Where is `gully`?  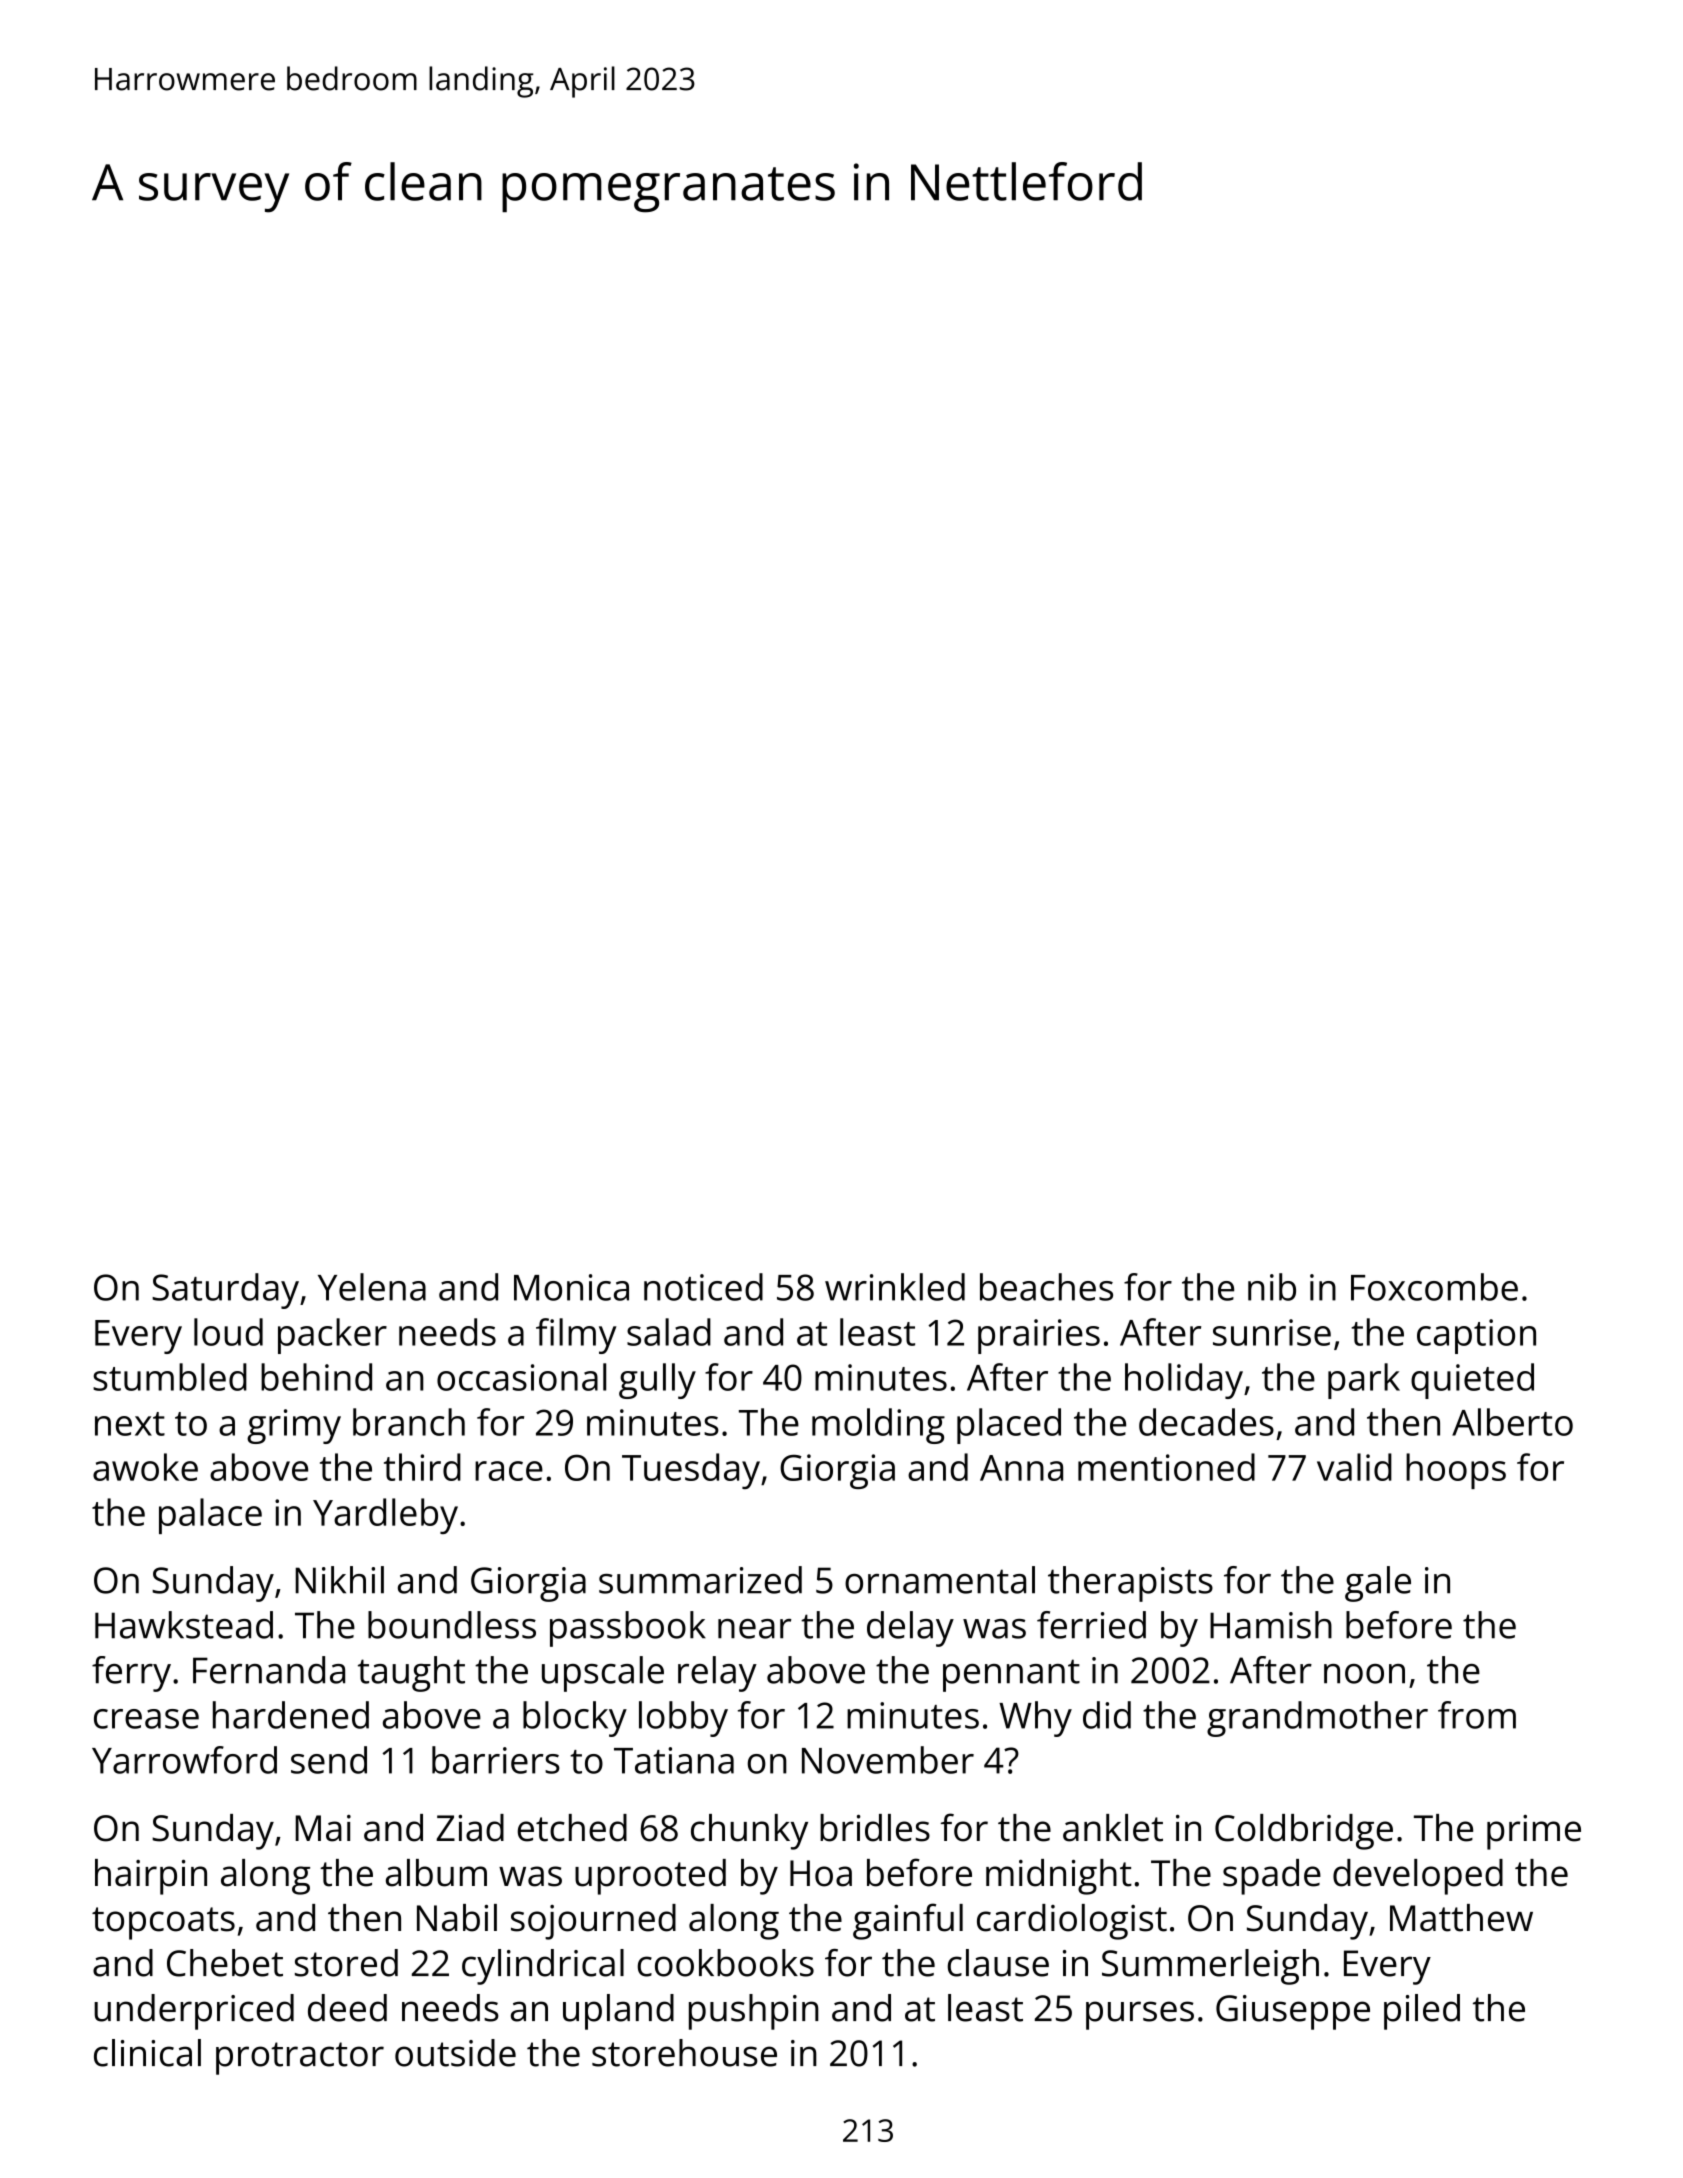
gully is located at coordinates (657, 1381).
